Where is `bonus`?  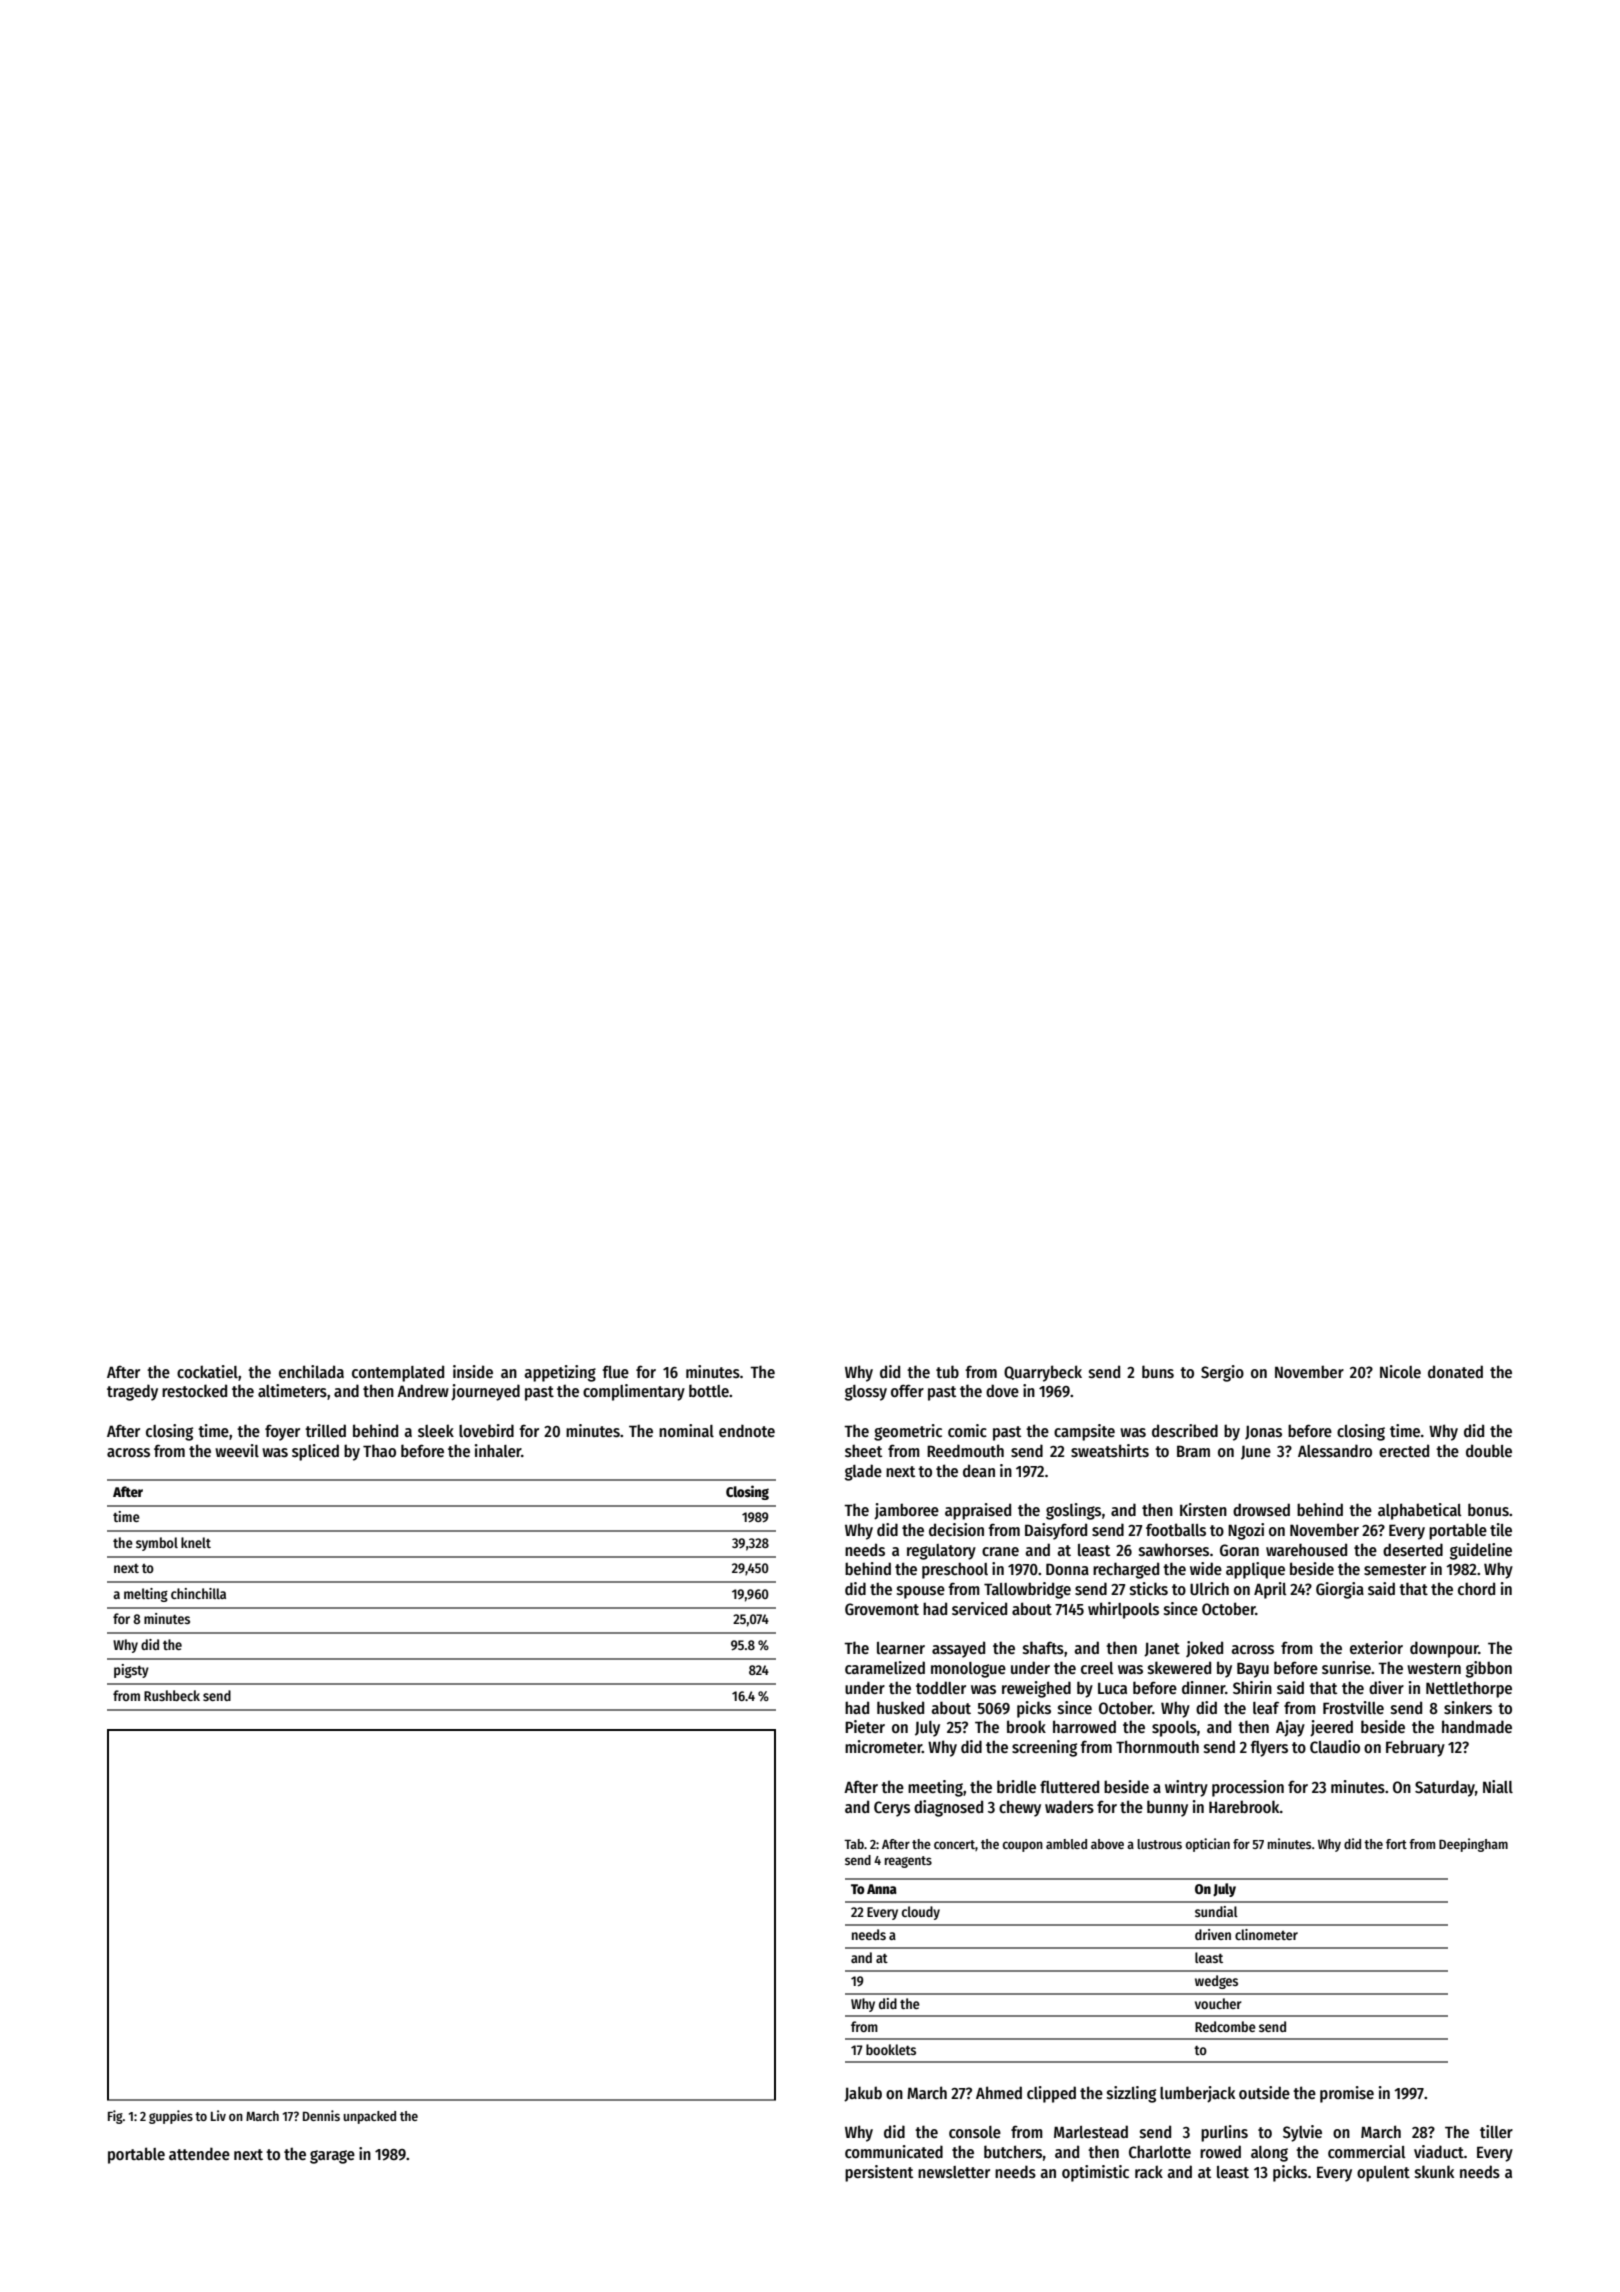 bonus is located at coordinates (1488, 1510).
